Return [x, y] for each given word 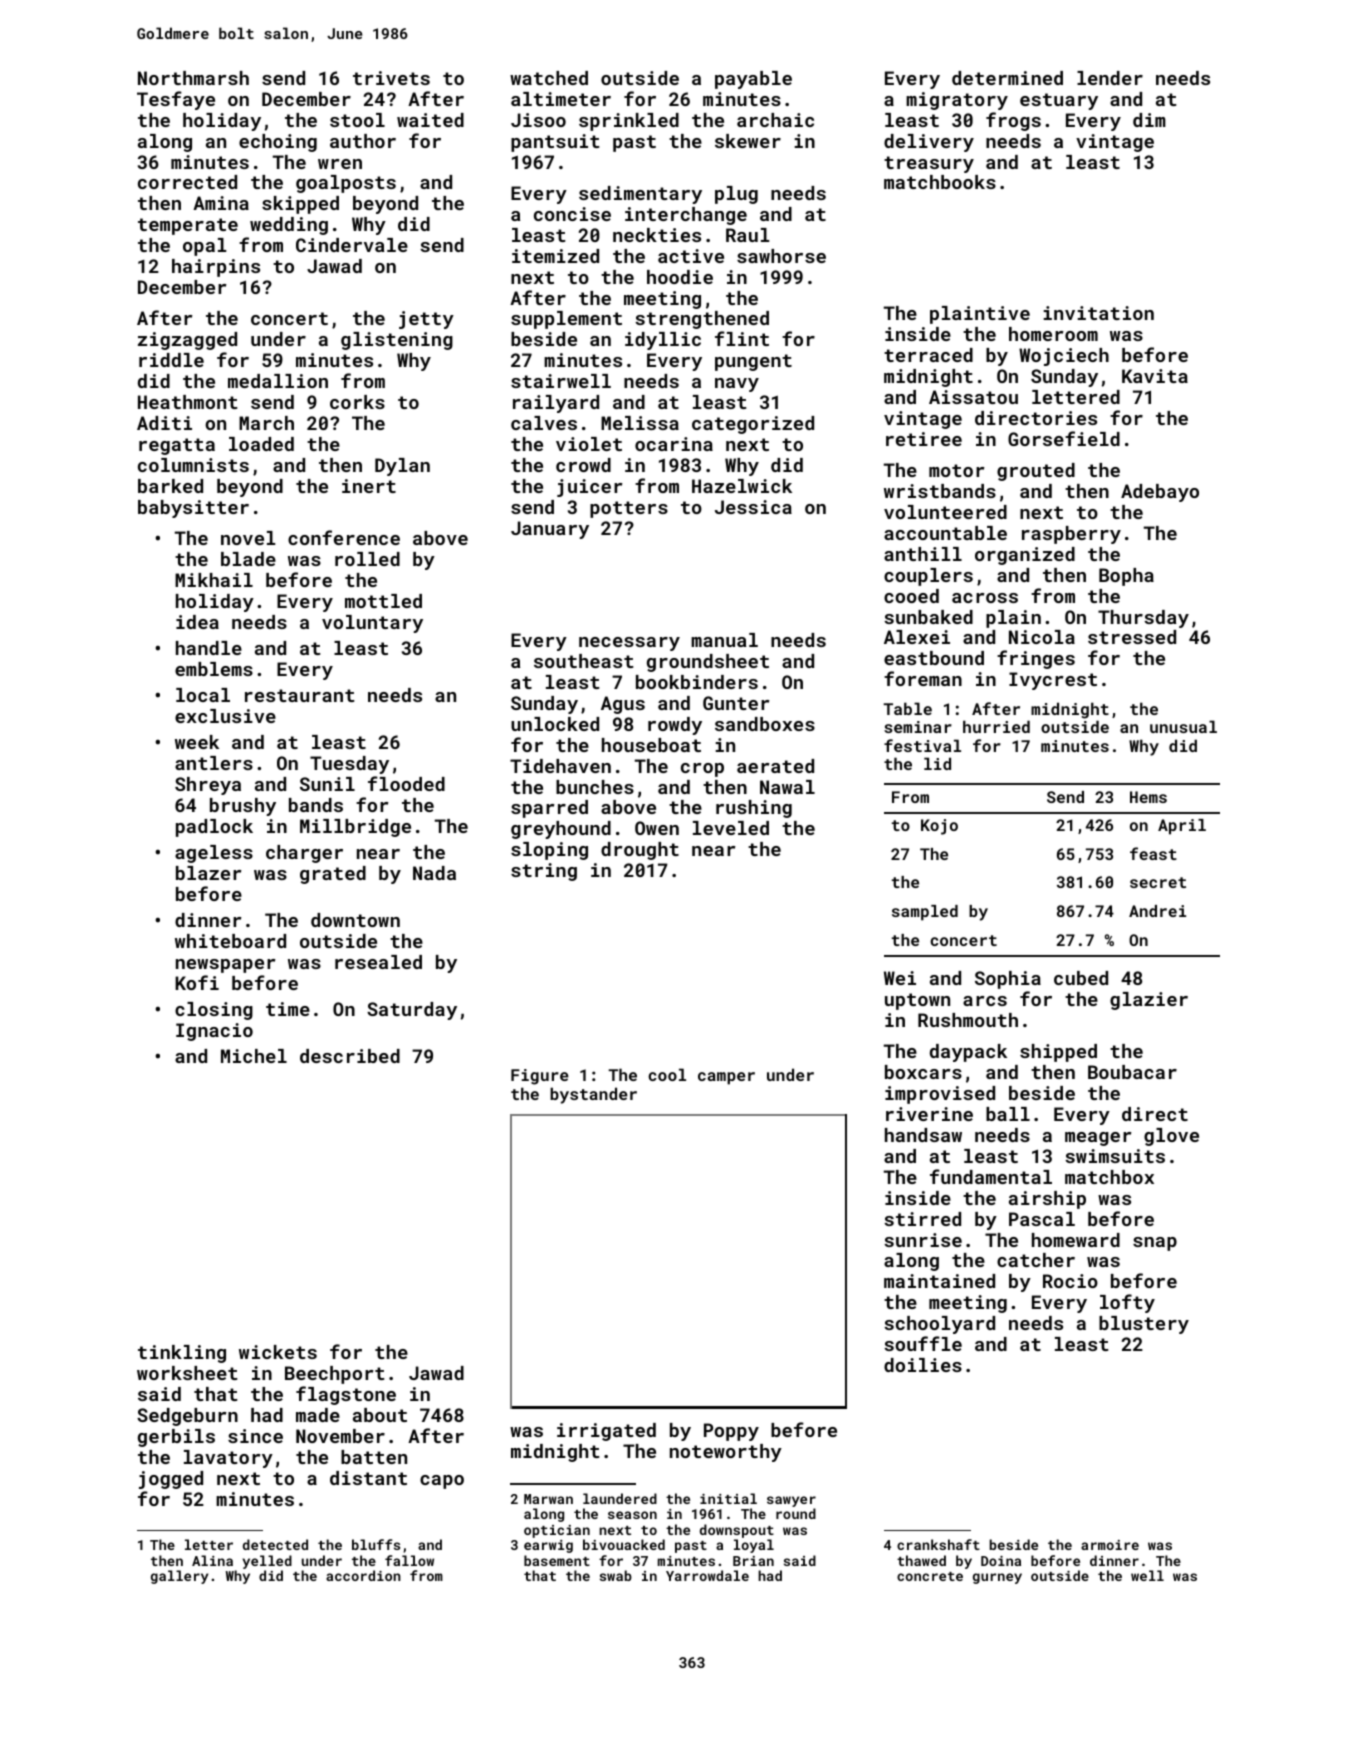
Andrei [1157, 911]
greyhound [561, 830]
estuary [1059, 101]
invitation [1098, 313]
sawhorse [781, 256]
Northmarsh [193, 78]
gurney [997, 1578]
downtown [355, 920]
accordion [363, 1575]
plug [736, 195]
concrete [930, 1576]
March [266, 423]
